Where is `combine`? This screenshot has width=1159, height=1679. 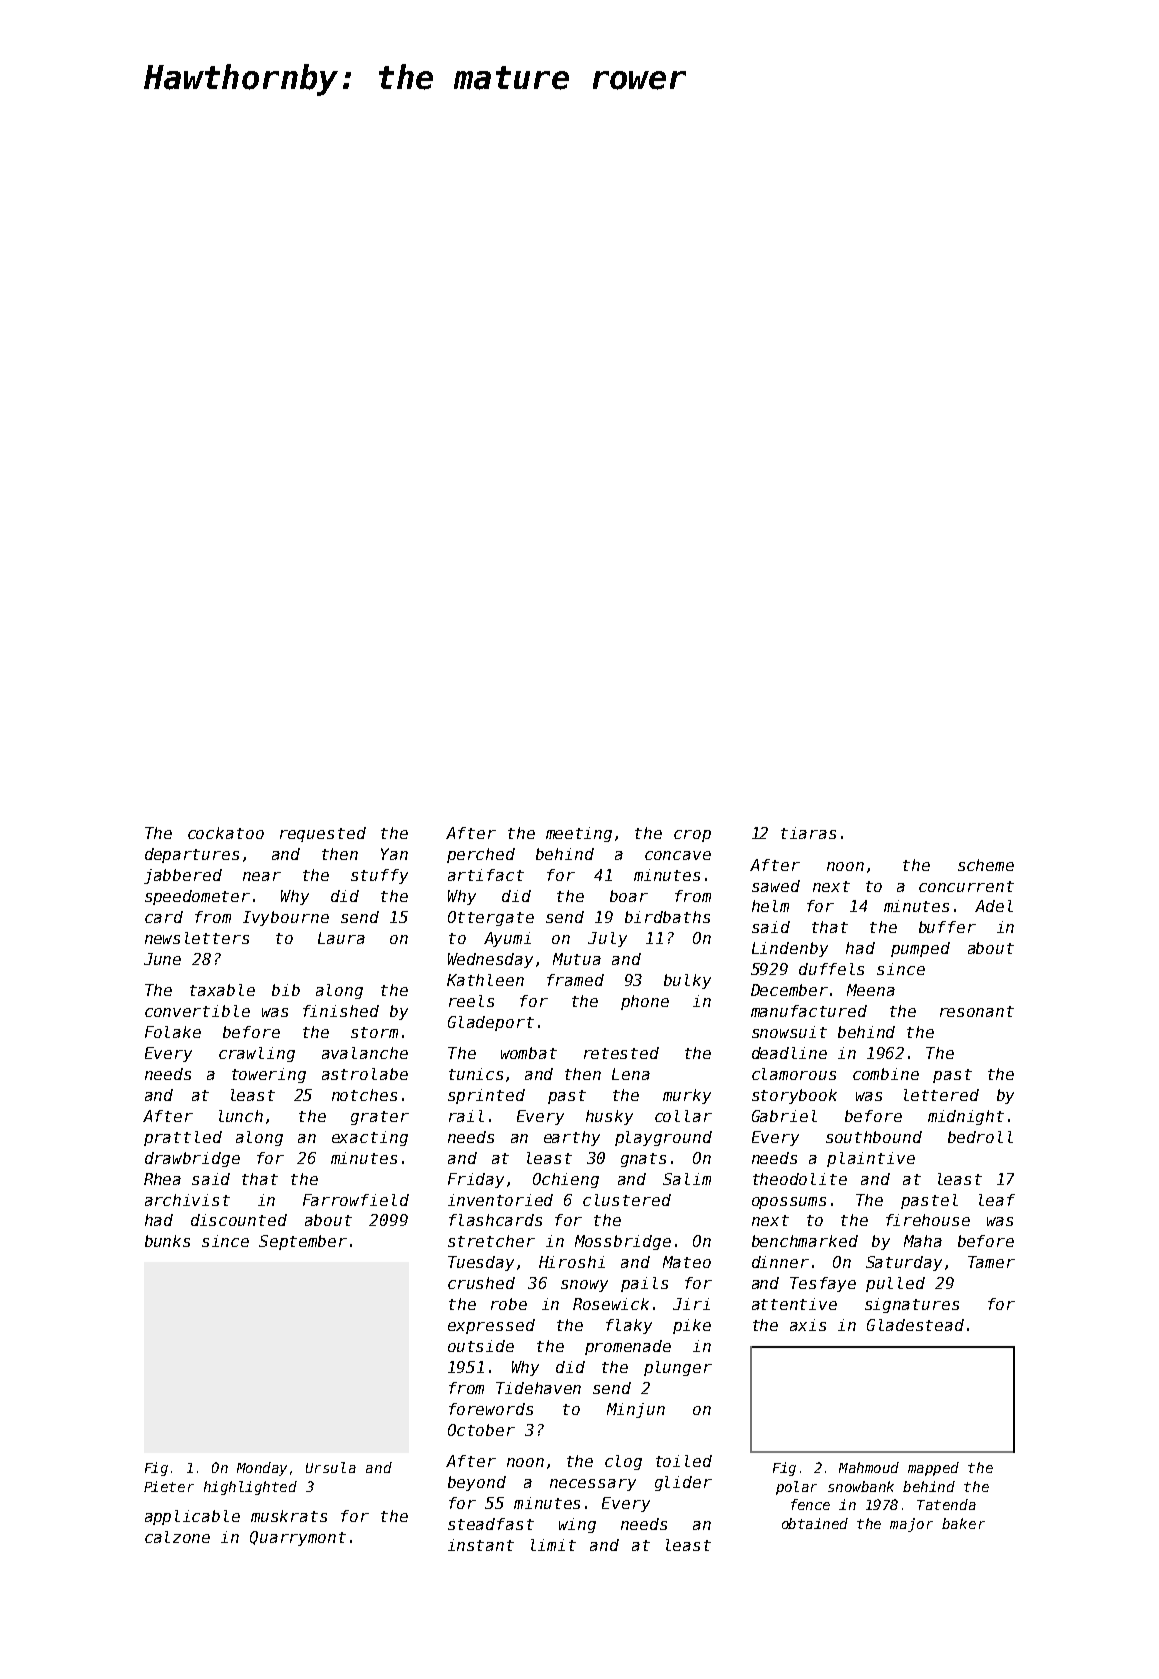
combine is located at coordinates (886, 1074).
